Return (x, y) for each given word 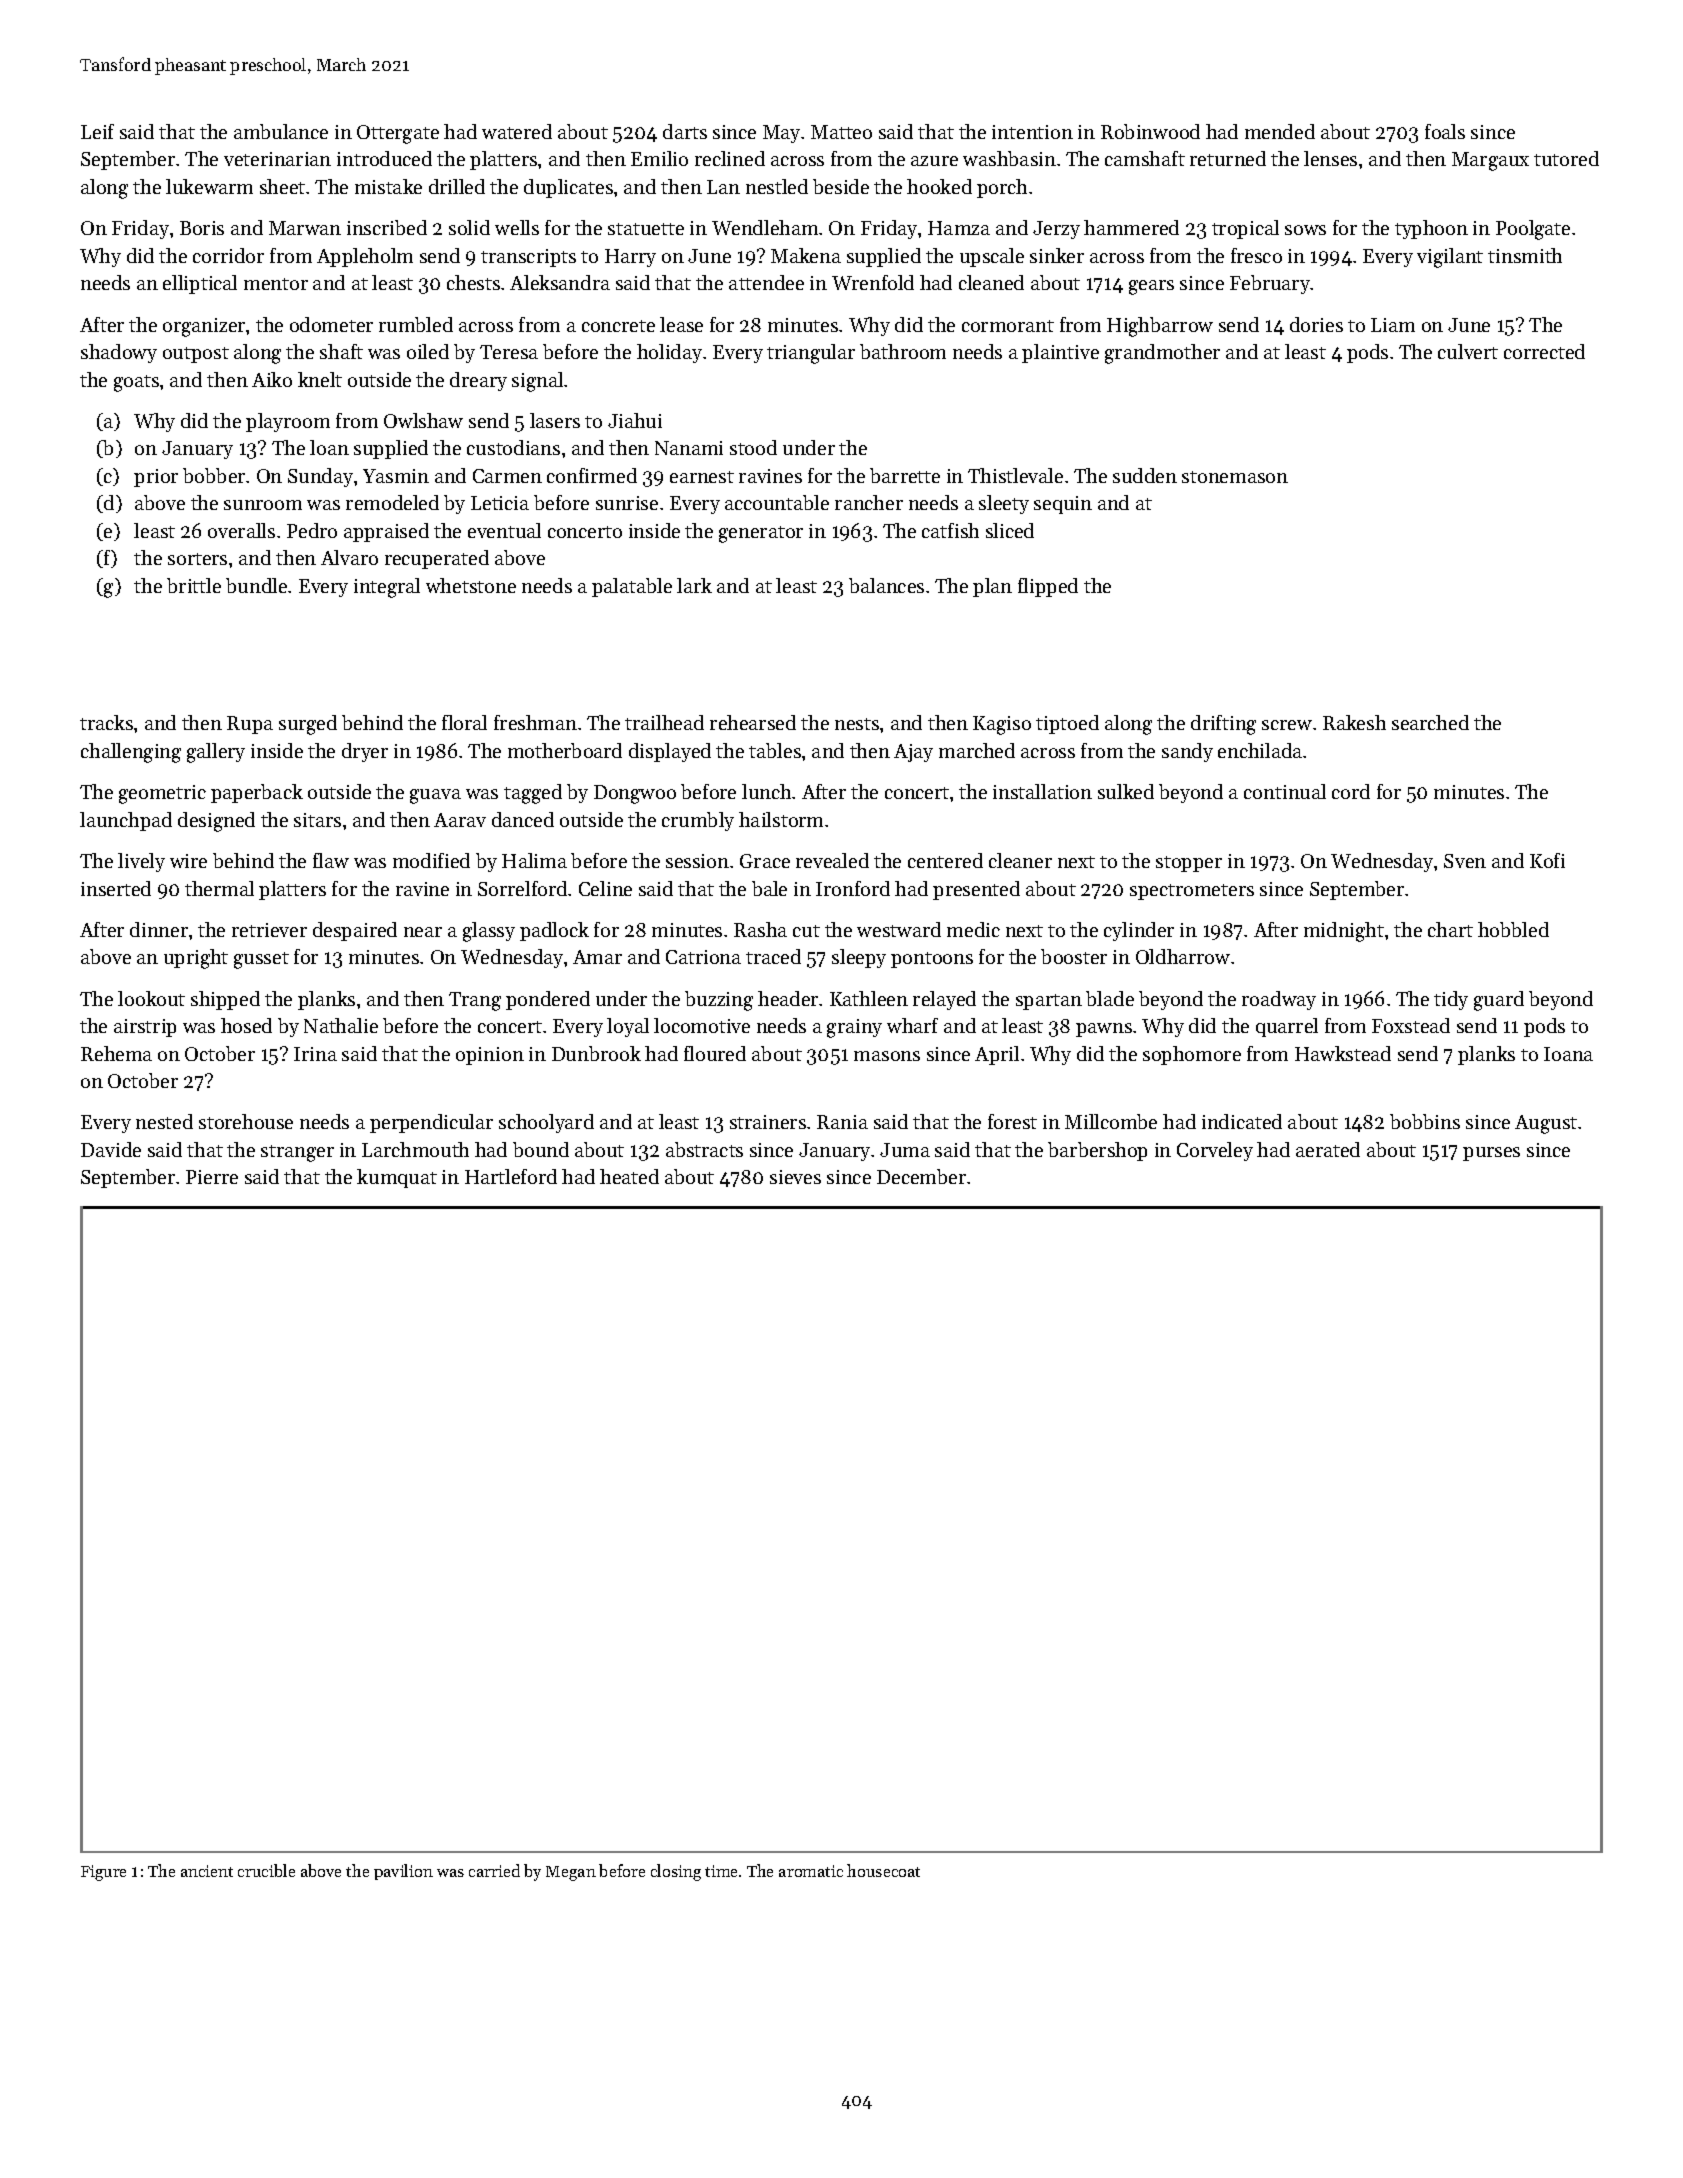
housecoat (883, 1870)
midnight (1344, 932)
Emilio (659, 158)
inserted (116, 888)
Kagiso (1002, 725)
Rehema (116, 1053)
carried (494, 1870)
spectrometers (1192, 892)
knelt (320, 379)
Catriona (703, 957)
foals (1445, 131)
